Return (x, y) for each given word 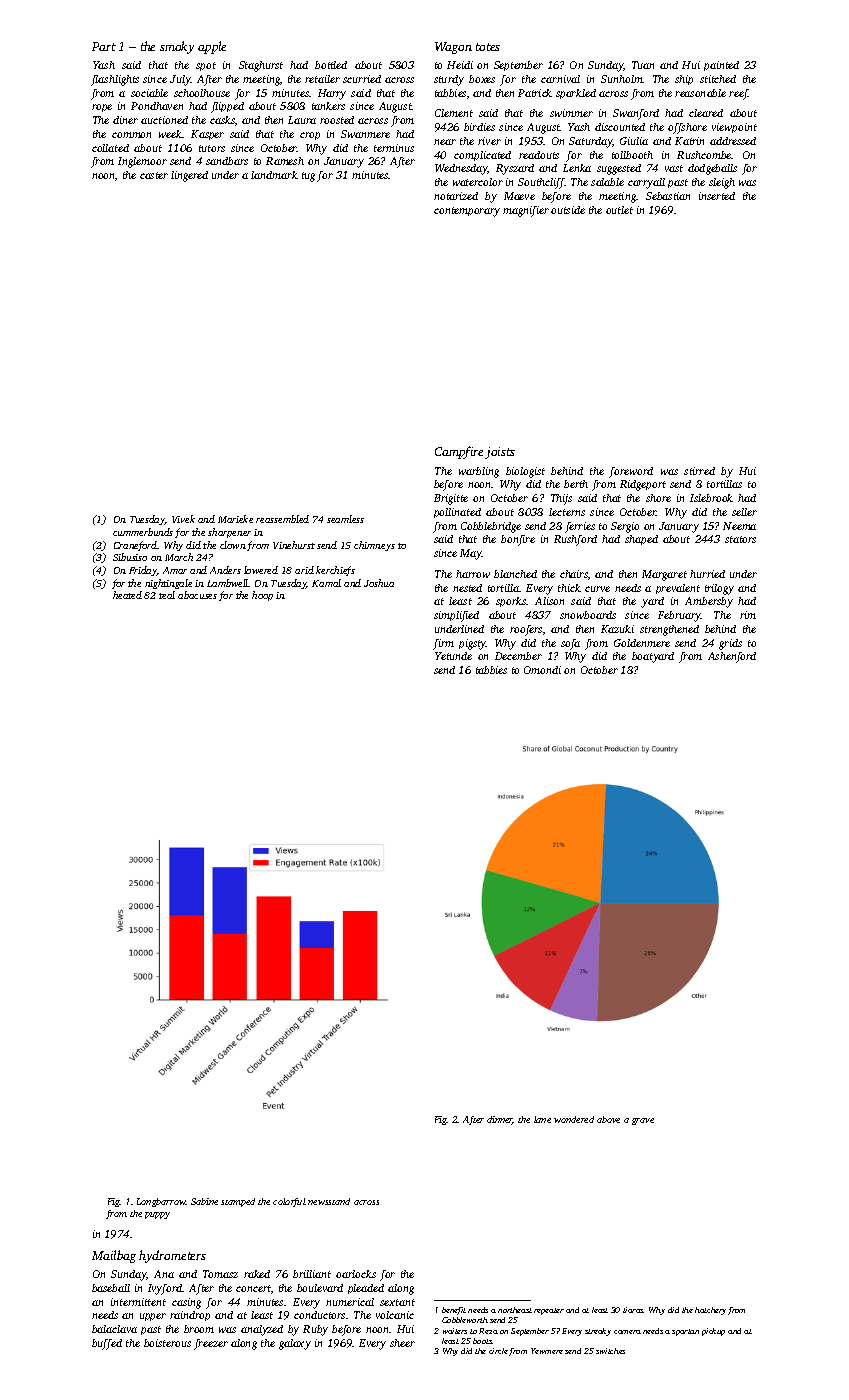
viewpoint (734, 128)
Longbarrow (161, 1202)
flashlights (115, 80)
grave (643, 1121)
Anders (225, 570)
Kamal (326, 583)
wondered (574, 1119)
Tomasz (220, 1274)
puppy (157, 1215)
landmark (274, 175)
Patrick (535, 93)
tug (308, 177)
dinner (500, 1120)
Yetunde (453, 656)
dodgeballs (712, 169)
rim (748, 615)
